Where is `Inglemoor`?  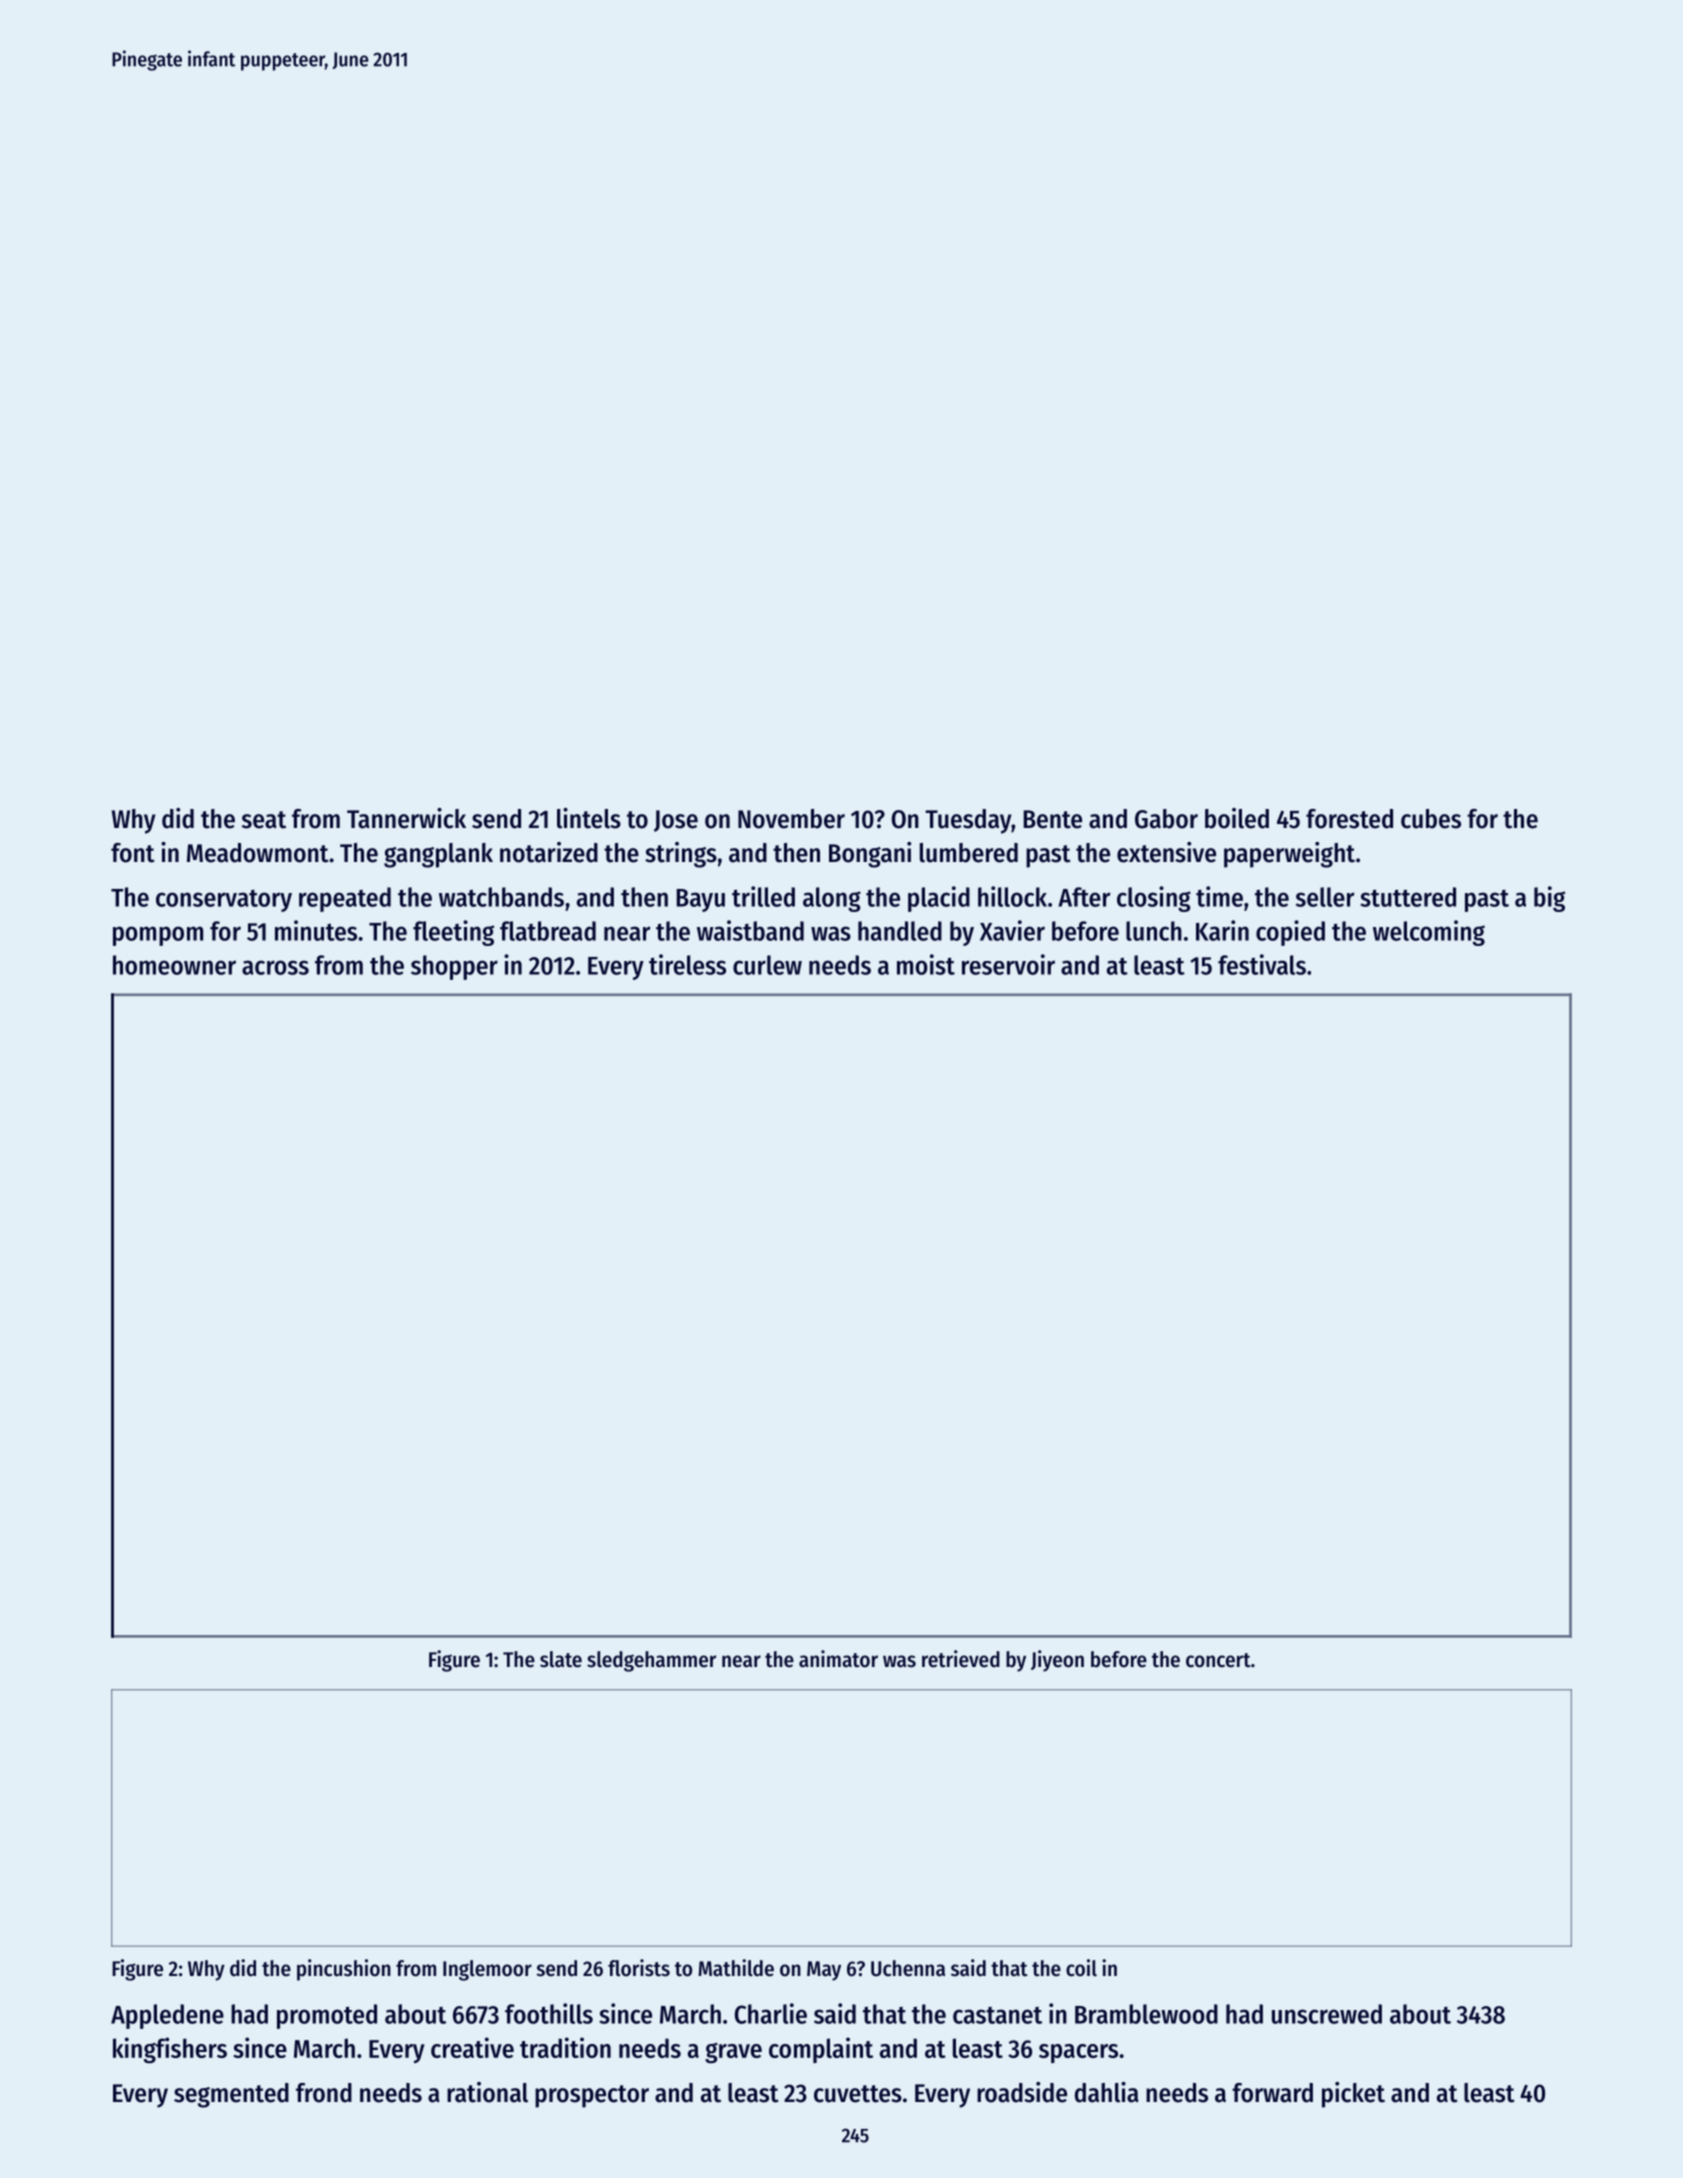 Inglemoor is located at coordinates (487, 1970).
